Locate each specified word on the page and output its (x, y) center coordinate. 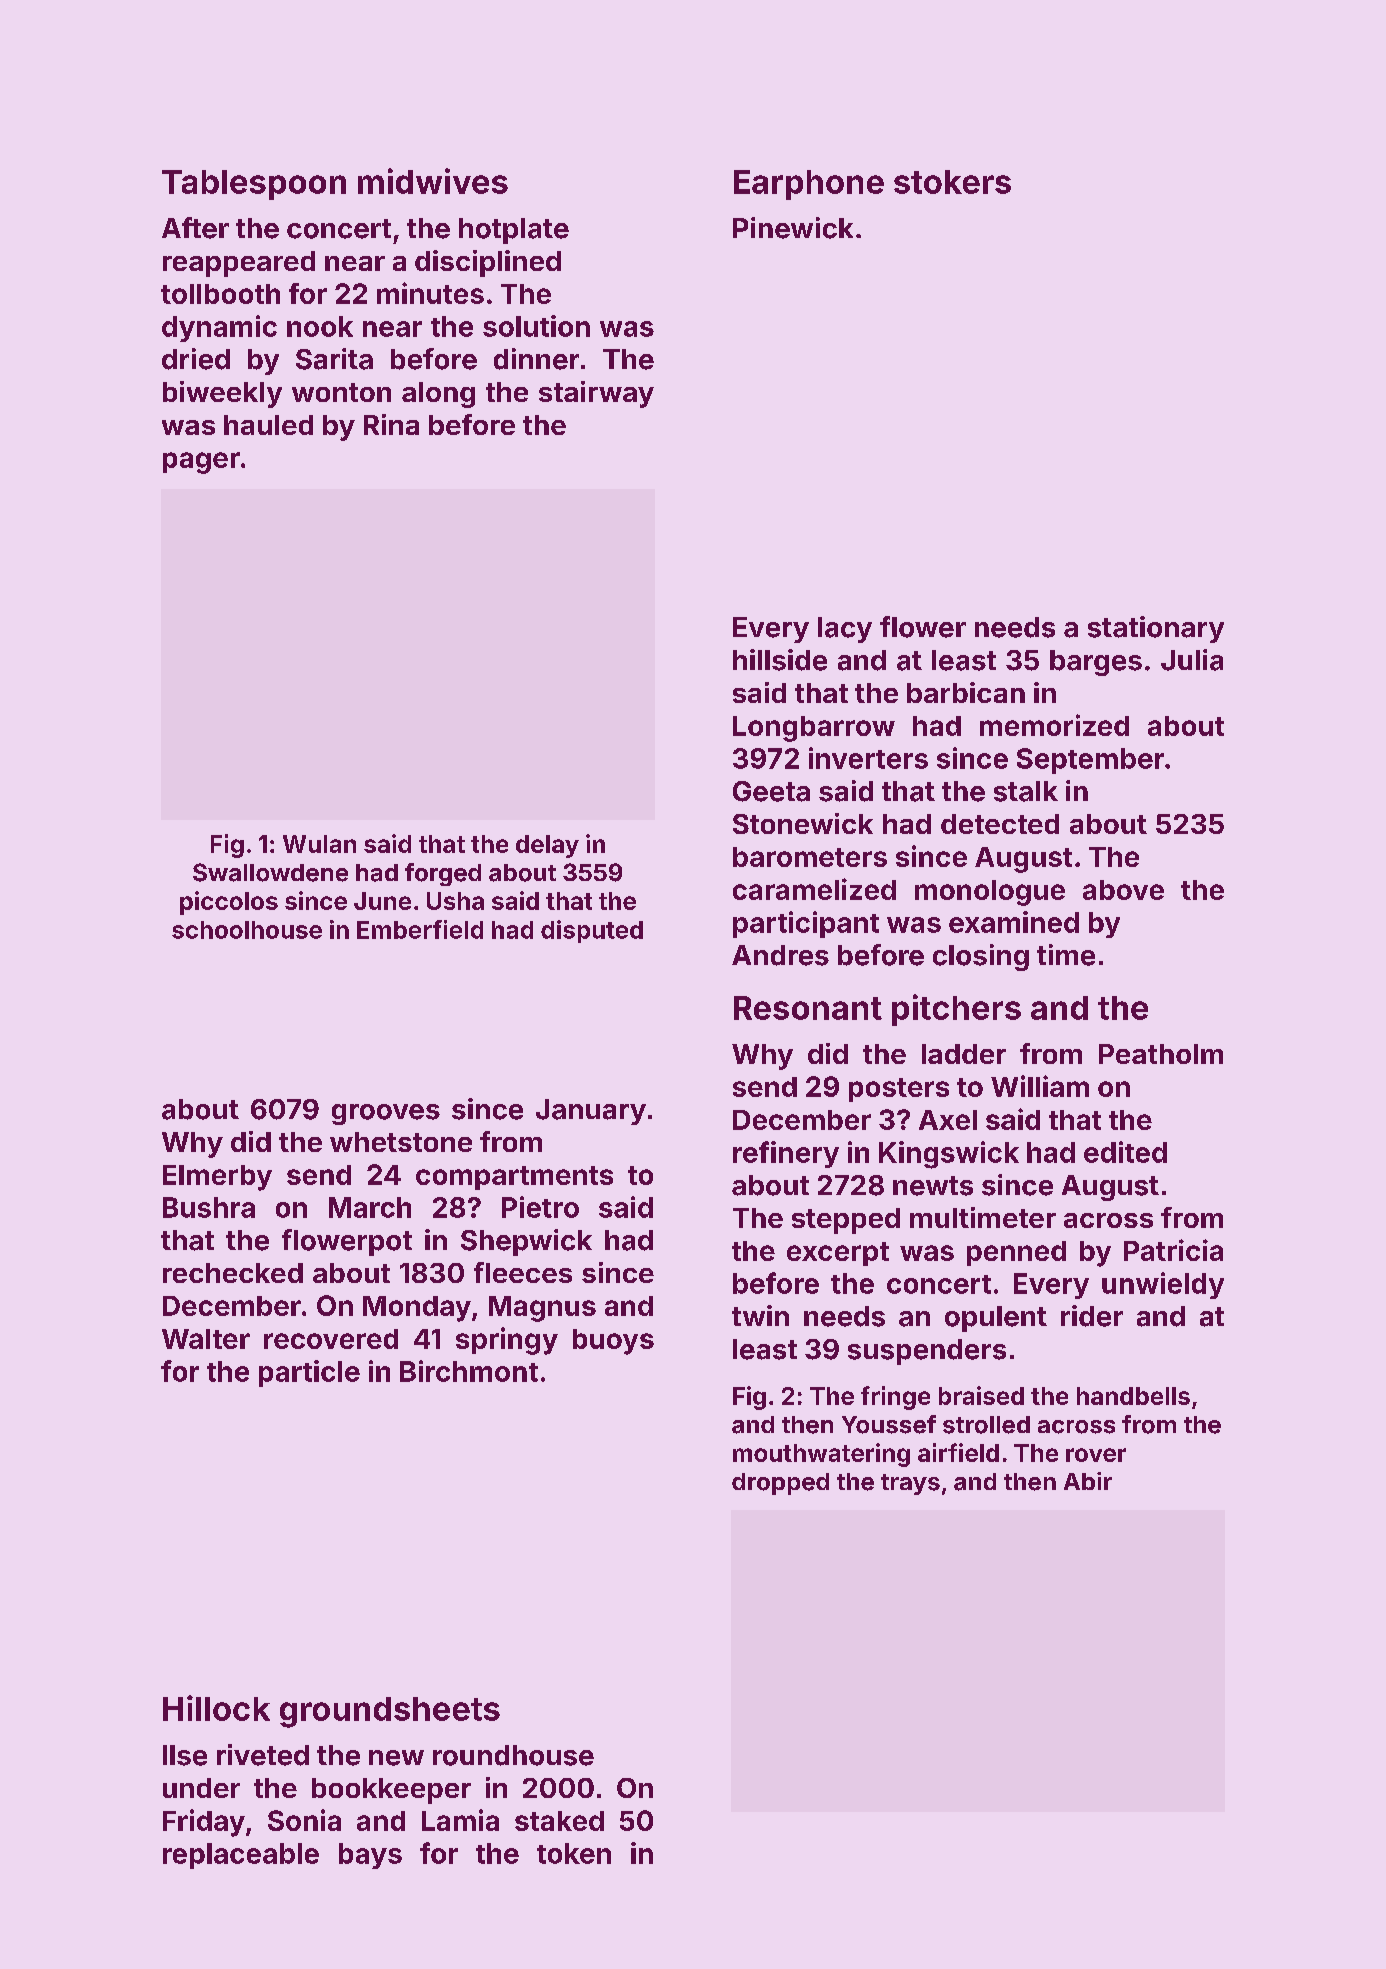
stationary (1156, 629)
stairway (596, 394)
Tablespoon (254, 185)
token (574, 1853)
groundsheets (390, 1712)
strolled (986, 1425)
